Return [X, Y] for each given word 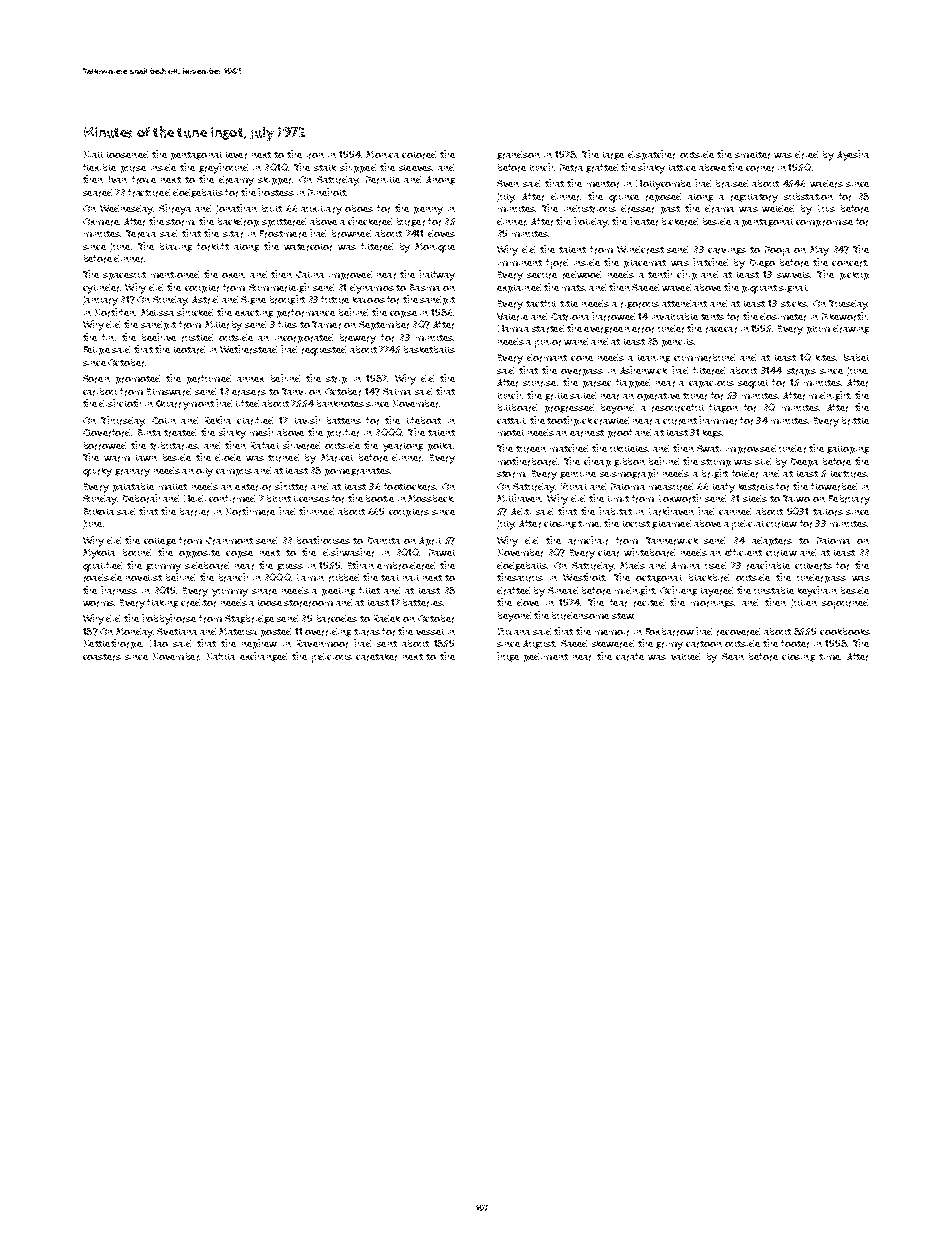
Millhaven [519, 498]
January [100, 301]
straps [801, 372]
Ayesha [853, 155]
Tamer [326, 325]
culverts [813, 566]
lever [236, 155]
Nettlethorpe [113, 644]
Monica [382, 154]
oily [204, 472]
